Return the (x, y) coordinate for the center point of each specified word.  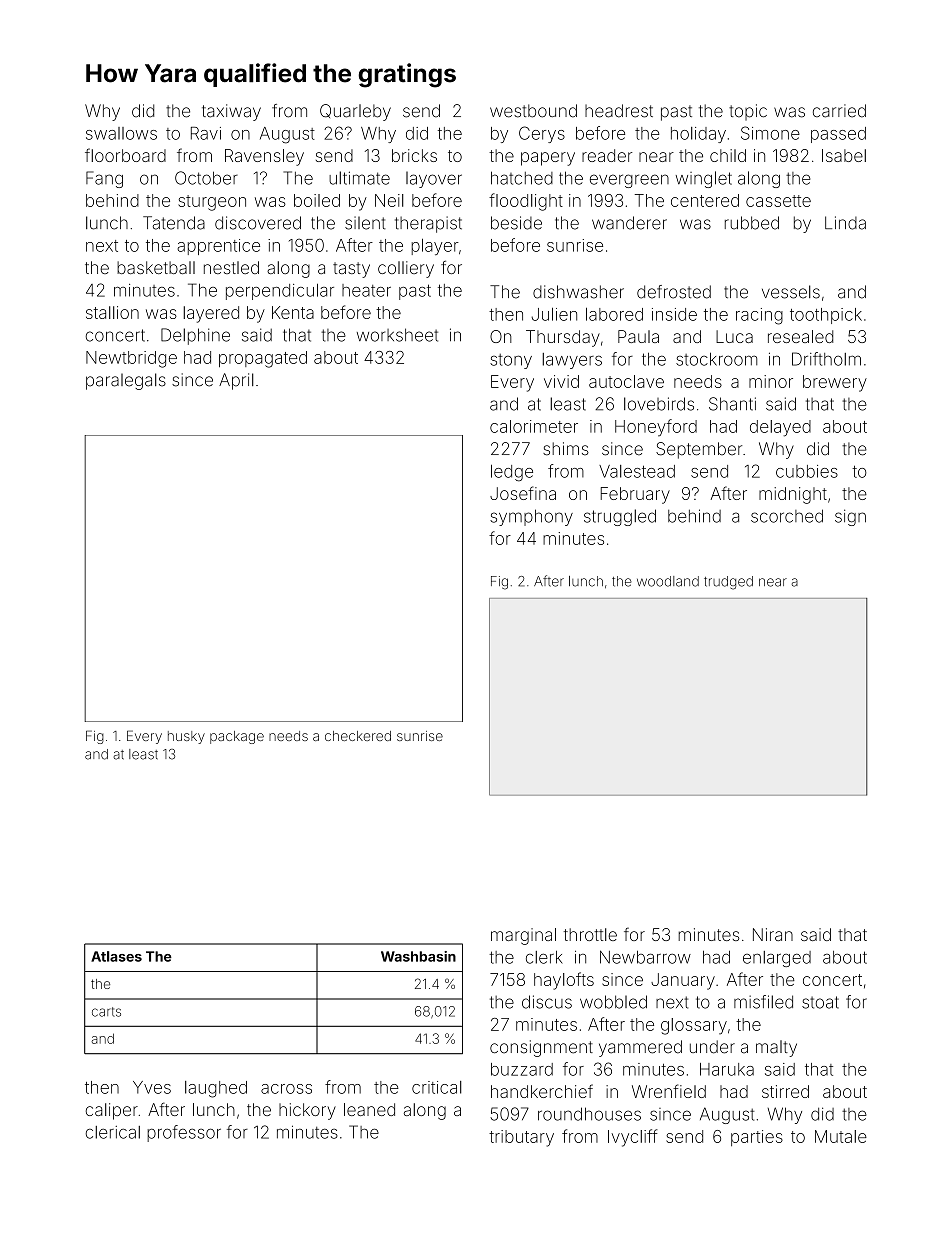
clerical (112, 1132)
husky (186, 737)
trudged (728, 583)
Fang (104, 179)
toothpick (826, 316)
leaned (369, 1109)
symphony (531, 517)
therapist (428, 224)
